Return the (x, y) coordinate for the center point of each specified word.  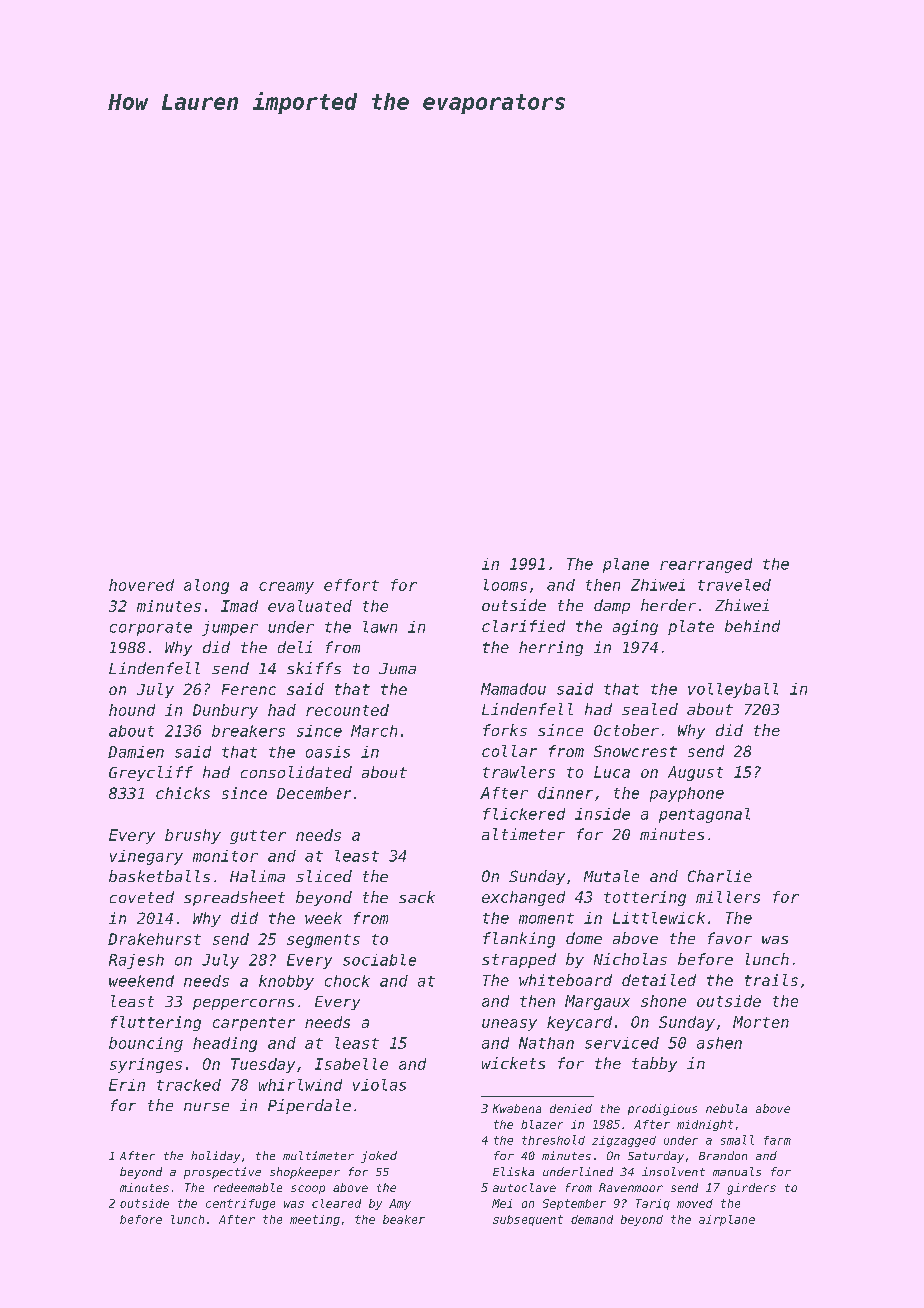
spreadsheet (234, 898)
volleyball (733, 690)
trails (771, 980)
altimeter (523, 834)
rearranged (706, 565)
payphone (687, 794)
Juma (397, 668)
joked (379, 1157)
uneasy (509, 1025)
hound (132, 710)
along (206, 586)
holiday (215, 1157)
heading (225, 1044)
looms (505, 585)
